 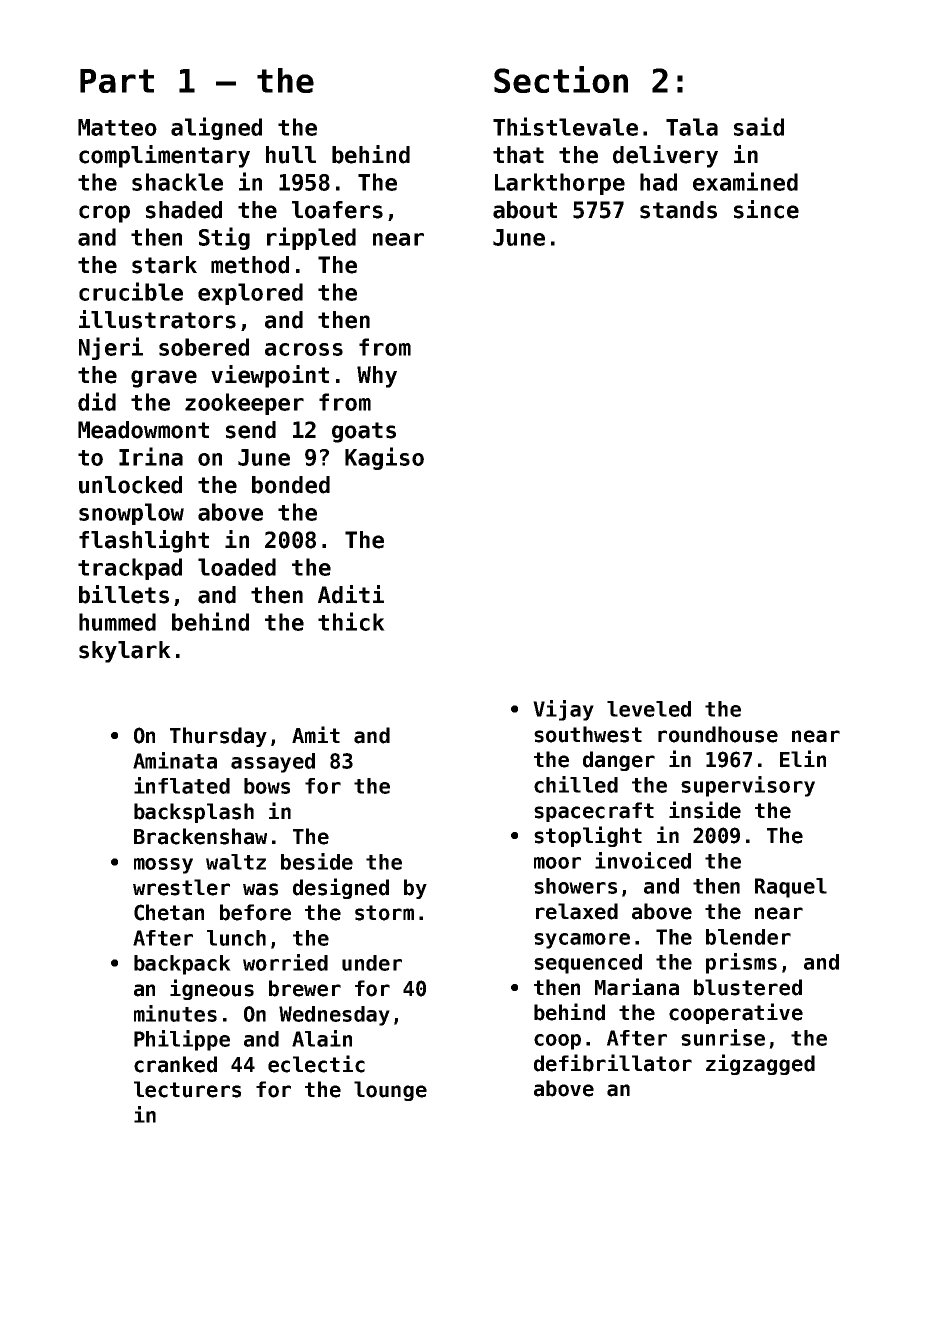 I want to click on Stig, so click(x=224, y=238).
